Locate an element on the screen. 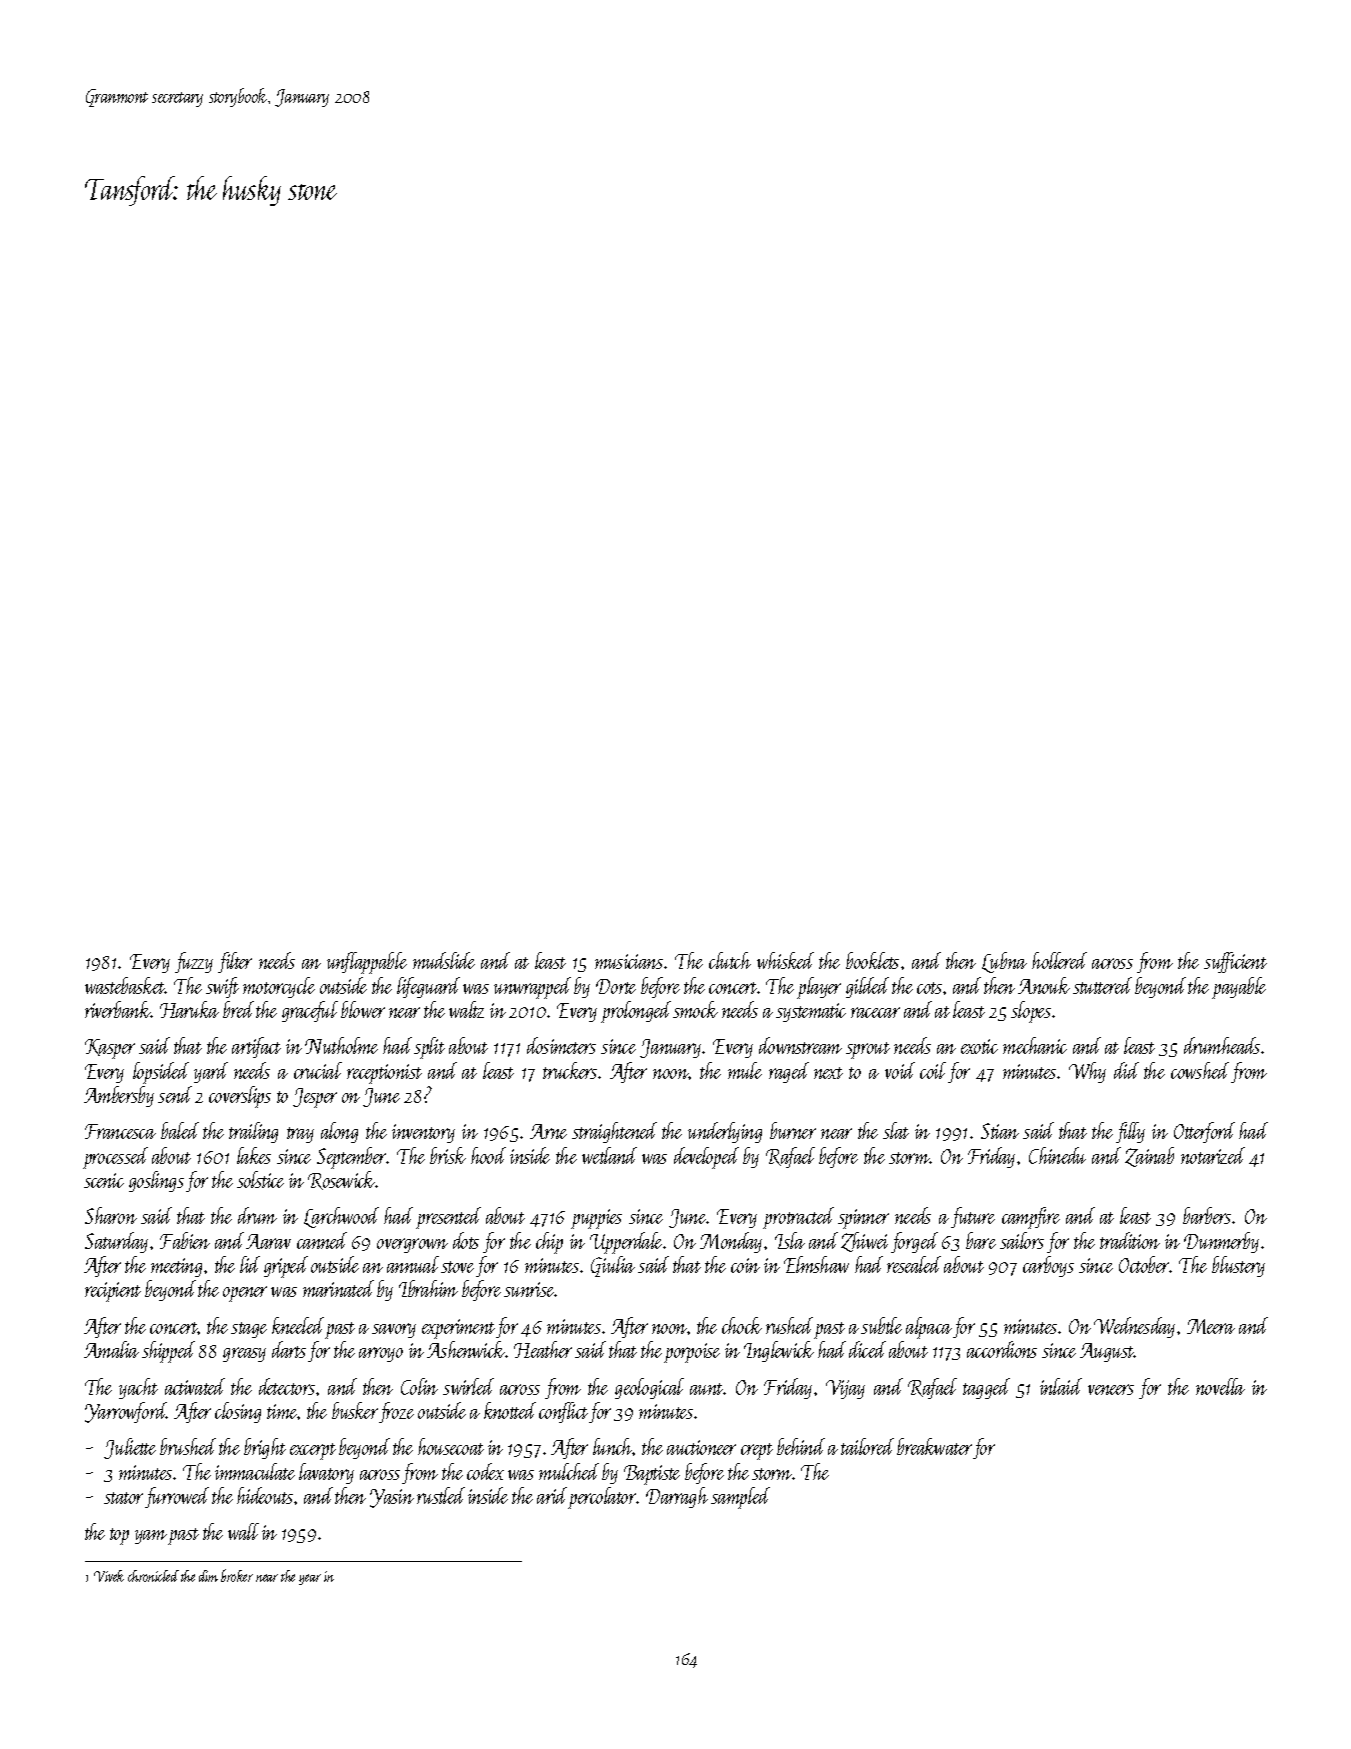  clutch is located at coordinates (730, 960).
